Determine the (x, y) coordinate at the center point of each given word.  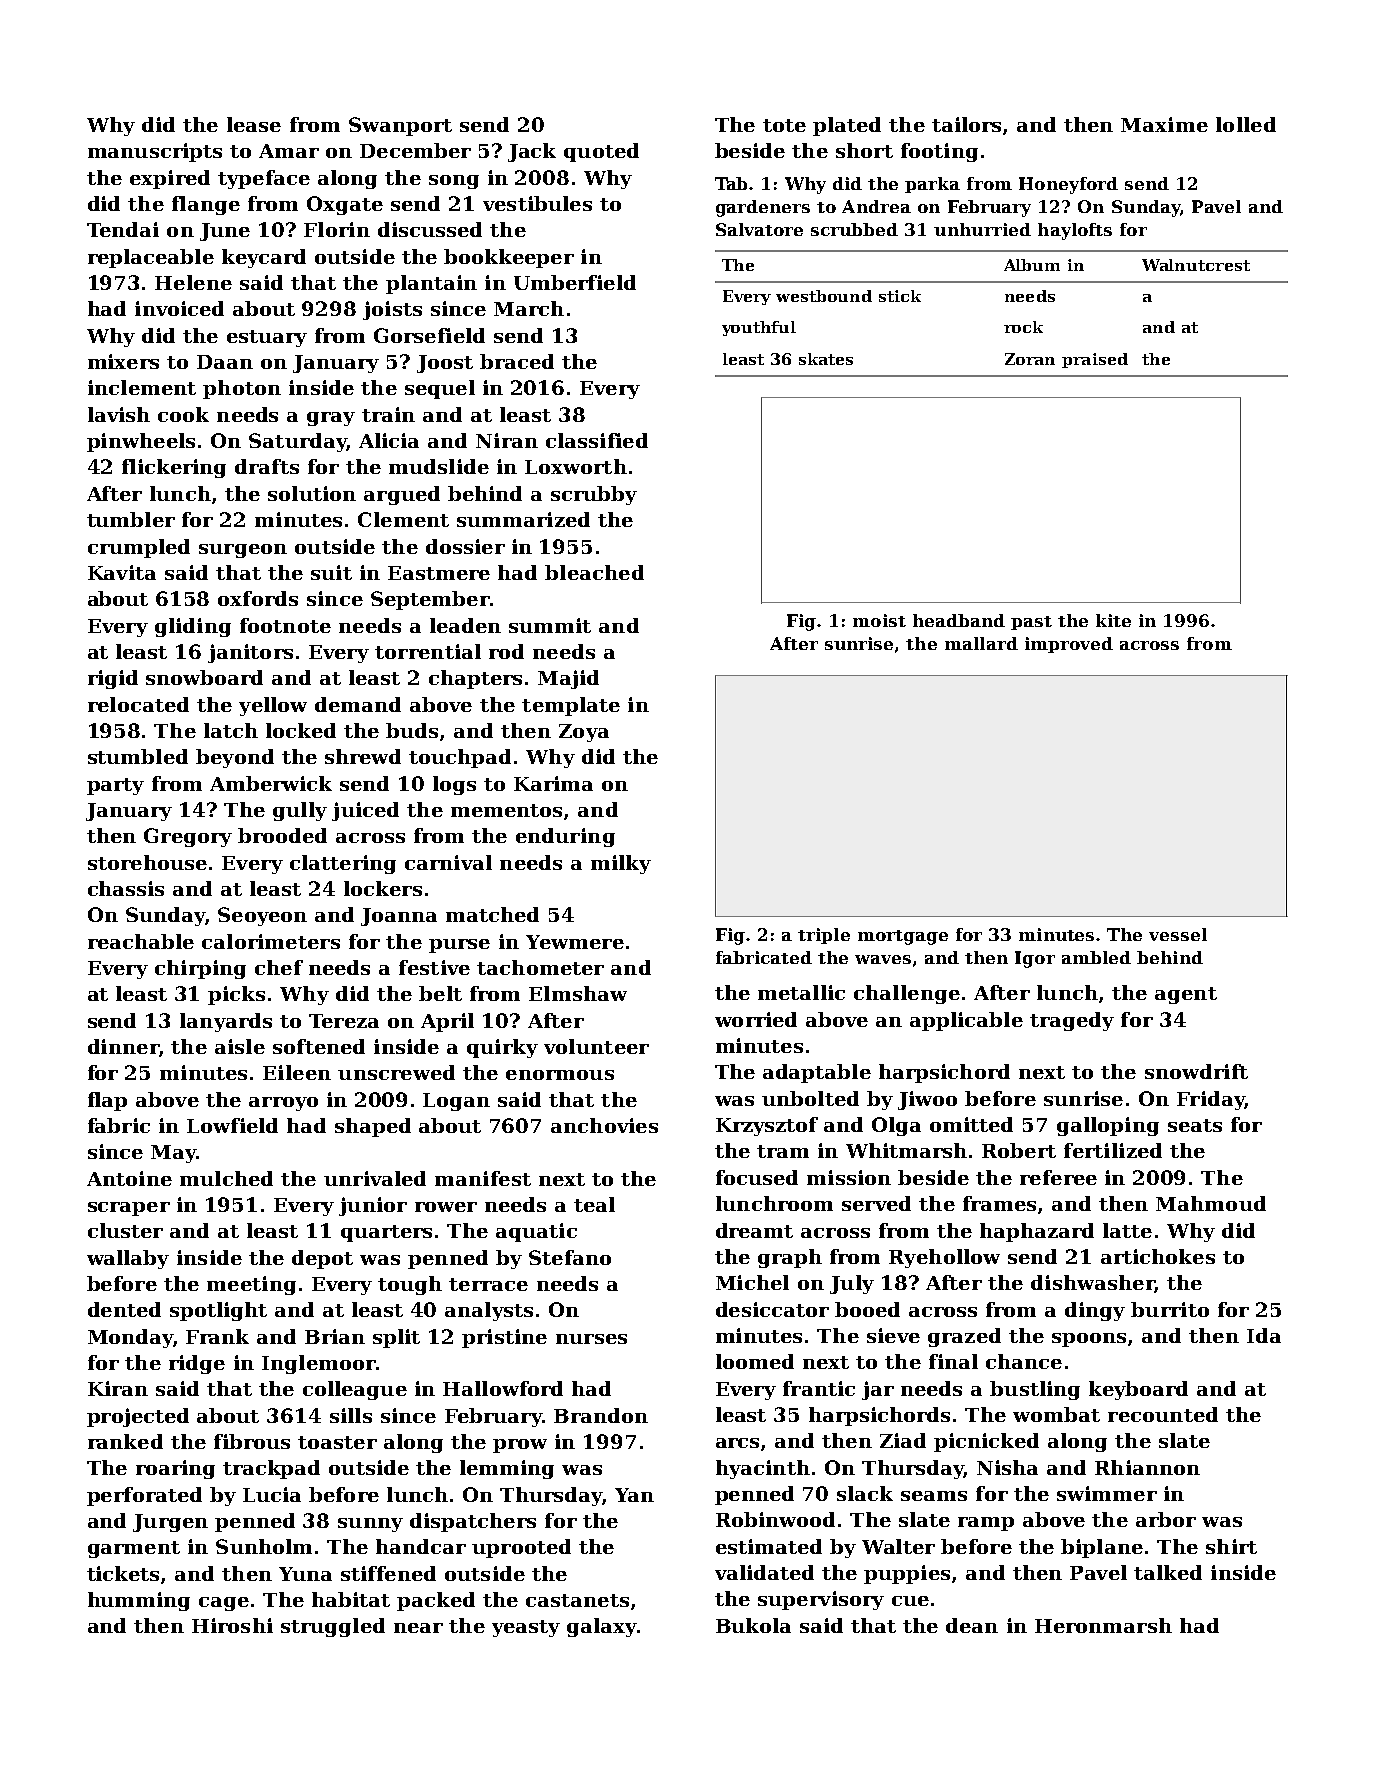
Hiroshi (232, 1625)
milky (621, 864)
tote (784, 125)
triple (824, 936)
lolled (1246, 124)
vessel (1178, 934)
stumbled (138, 756)
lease (254, 124)
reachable (141, 941)
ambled (1096, 957)
